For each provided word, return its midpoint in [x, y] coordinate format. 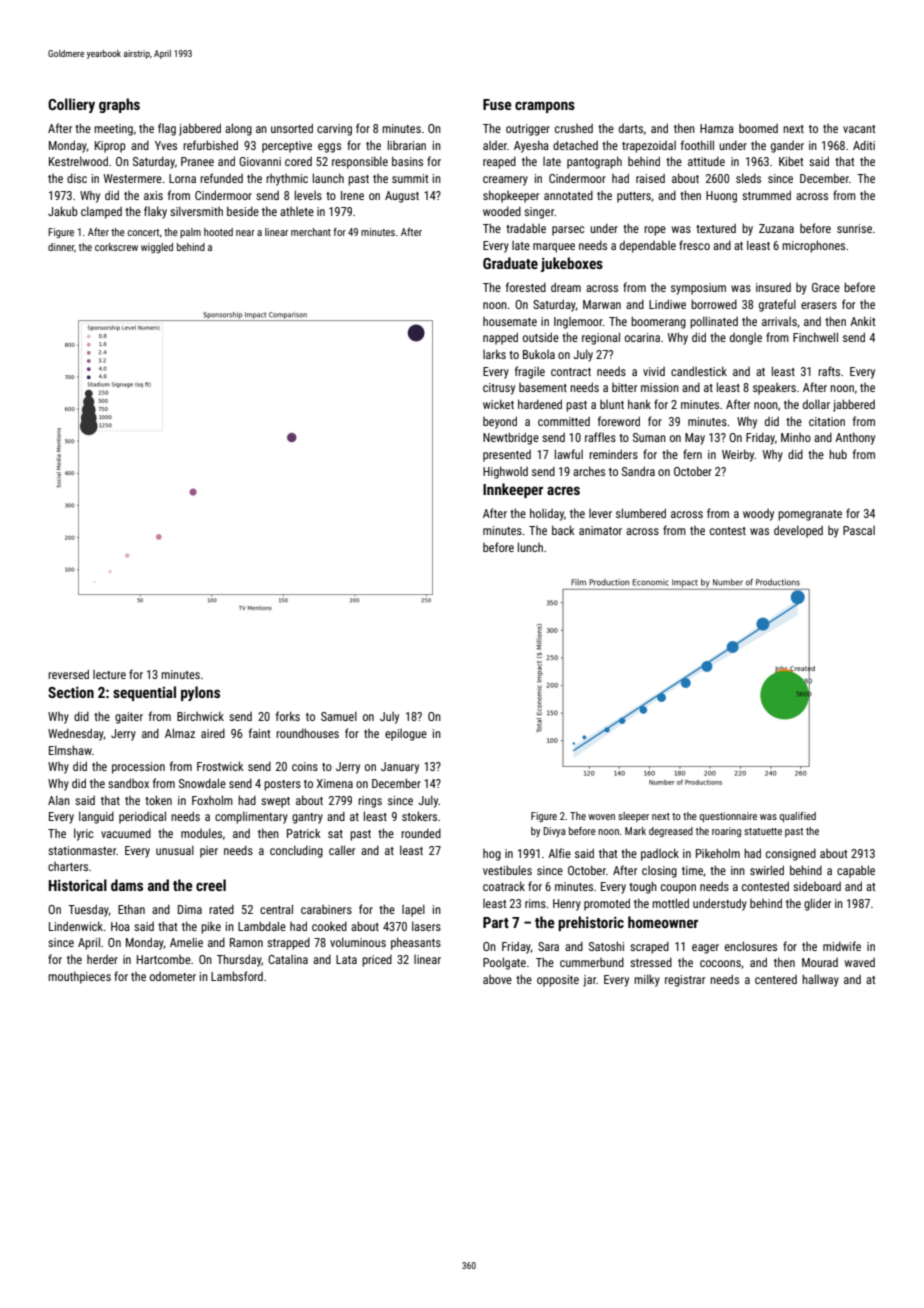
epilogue [406, 735]
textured [716, 228]
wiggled [157, 248]
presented [507, 456]
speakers [774, 389]
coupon [678, 889]
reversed [68, 674]
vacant [859, 129]
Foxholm [212, 800]
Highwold [505, 472]
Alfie [559, 853]
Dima [190, 909]
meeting [113, 130]
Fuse [497, 104]
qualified [797, 817]
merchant [311, 232]
